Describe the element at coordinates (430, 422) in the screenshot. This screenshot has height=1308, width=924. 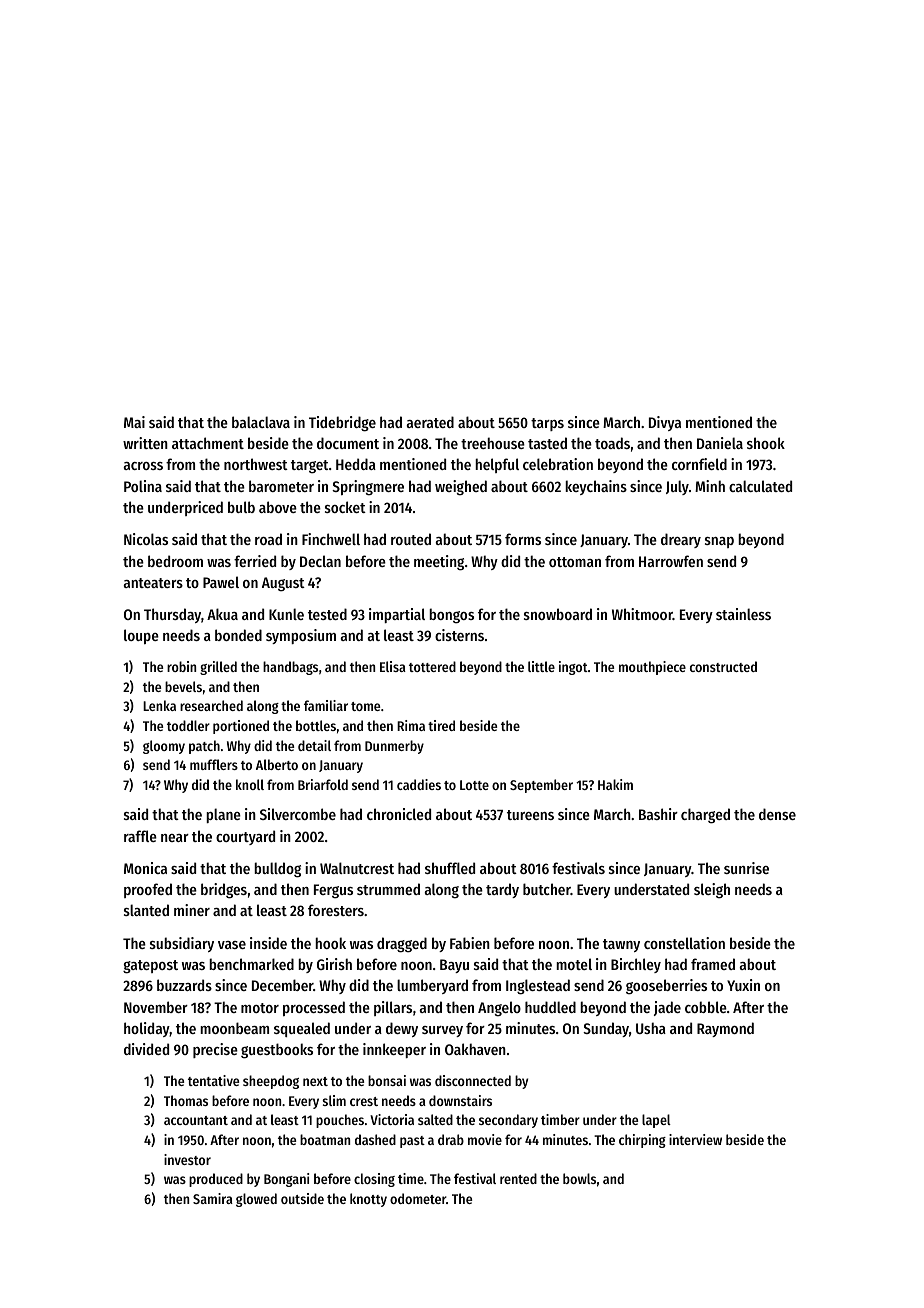
I see `aerated` at that location.
